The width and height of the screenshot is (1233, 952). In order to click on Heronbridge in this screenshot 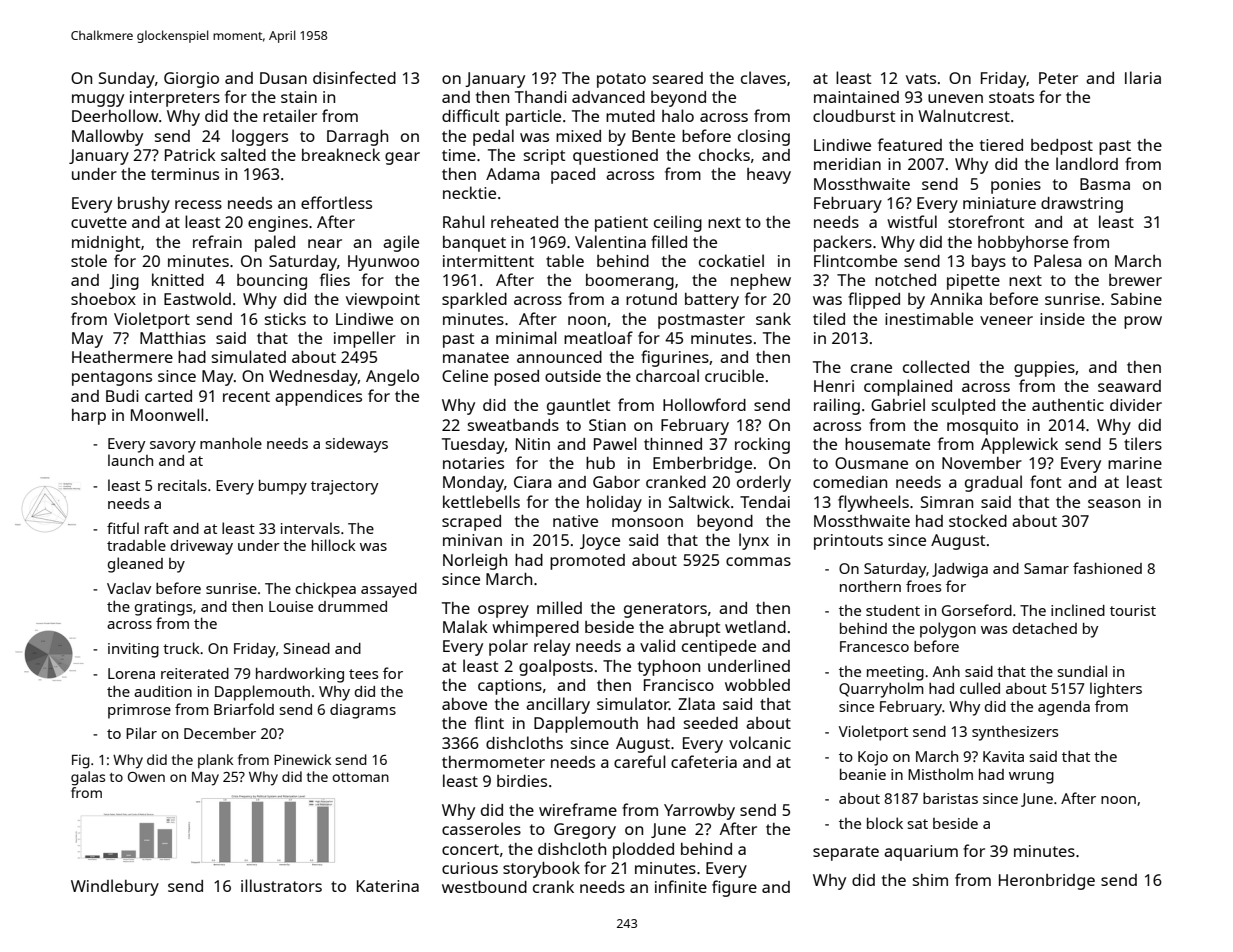, I will do `click(1047, 882)`.
